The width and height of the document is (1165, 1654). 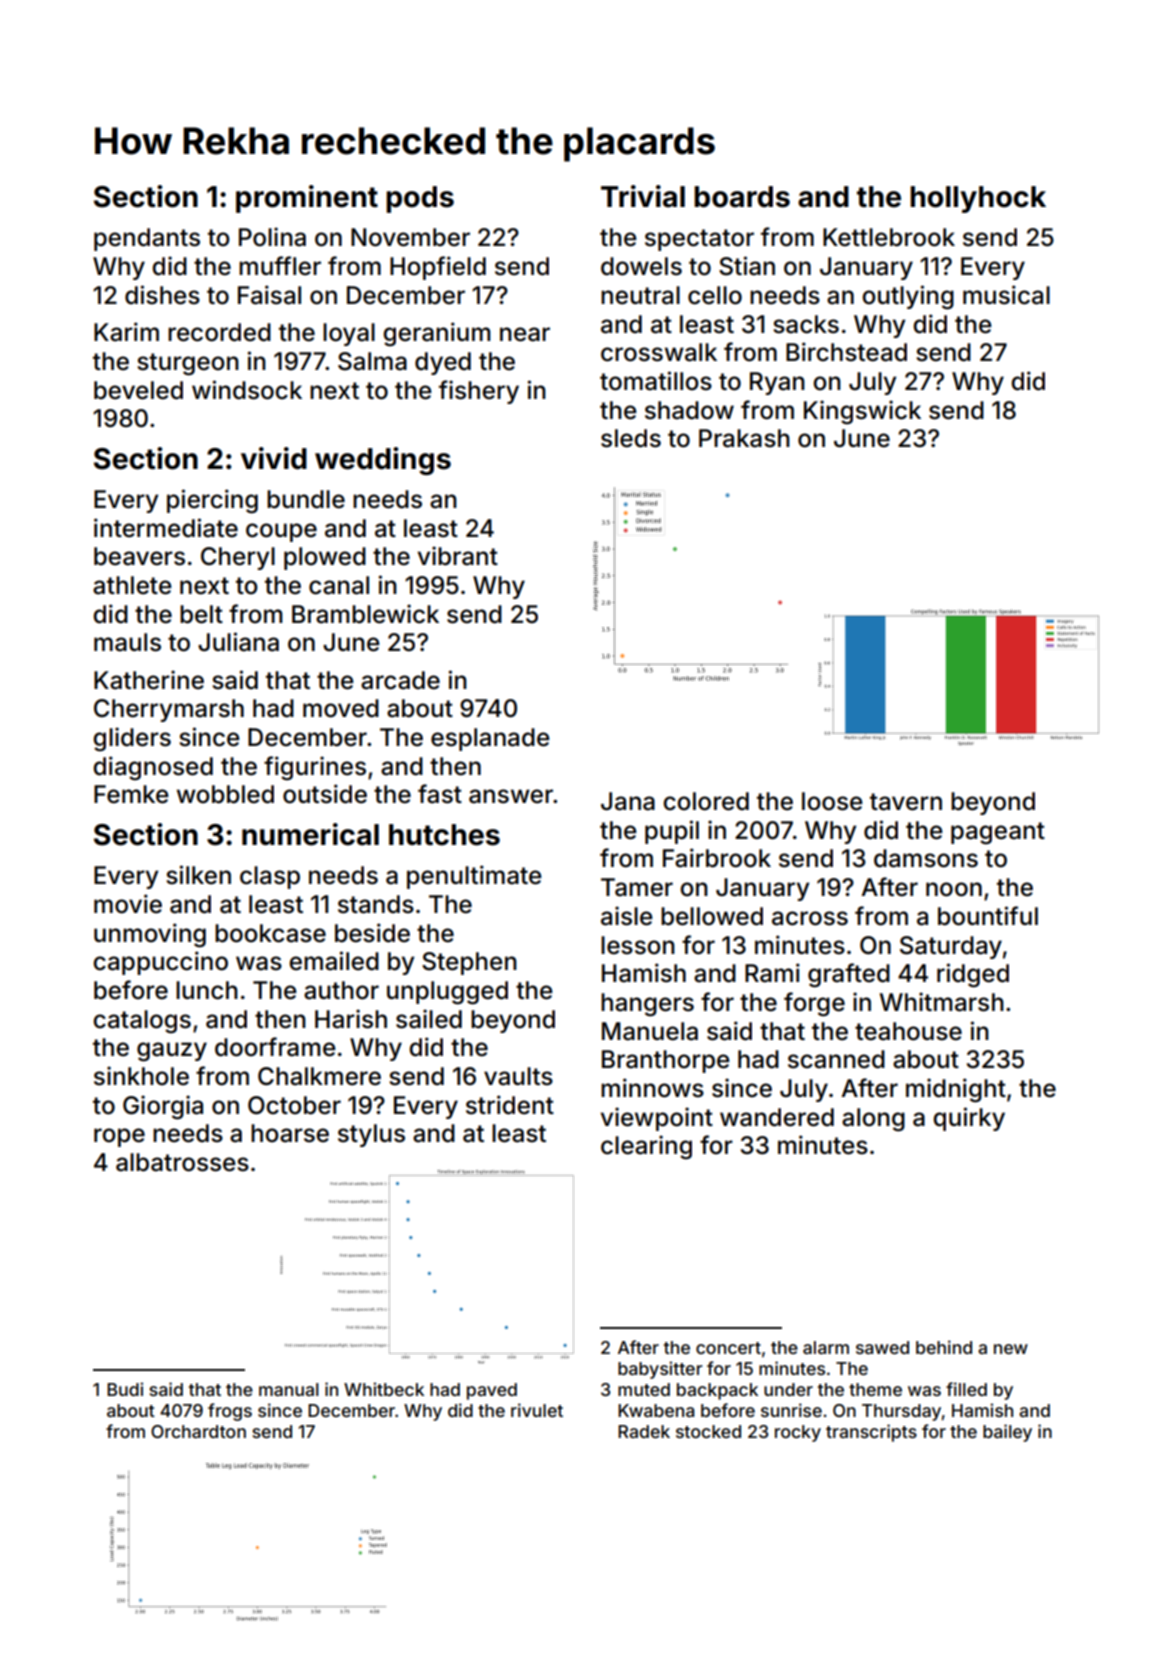 I want to click on prominent, so click(x=307, y=199).
